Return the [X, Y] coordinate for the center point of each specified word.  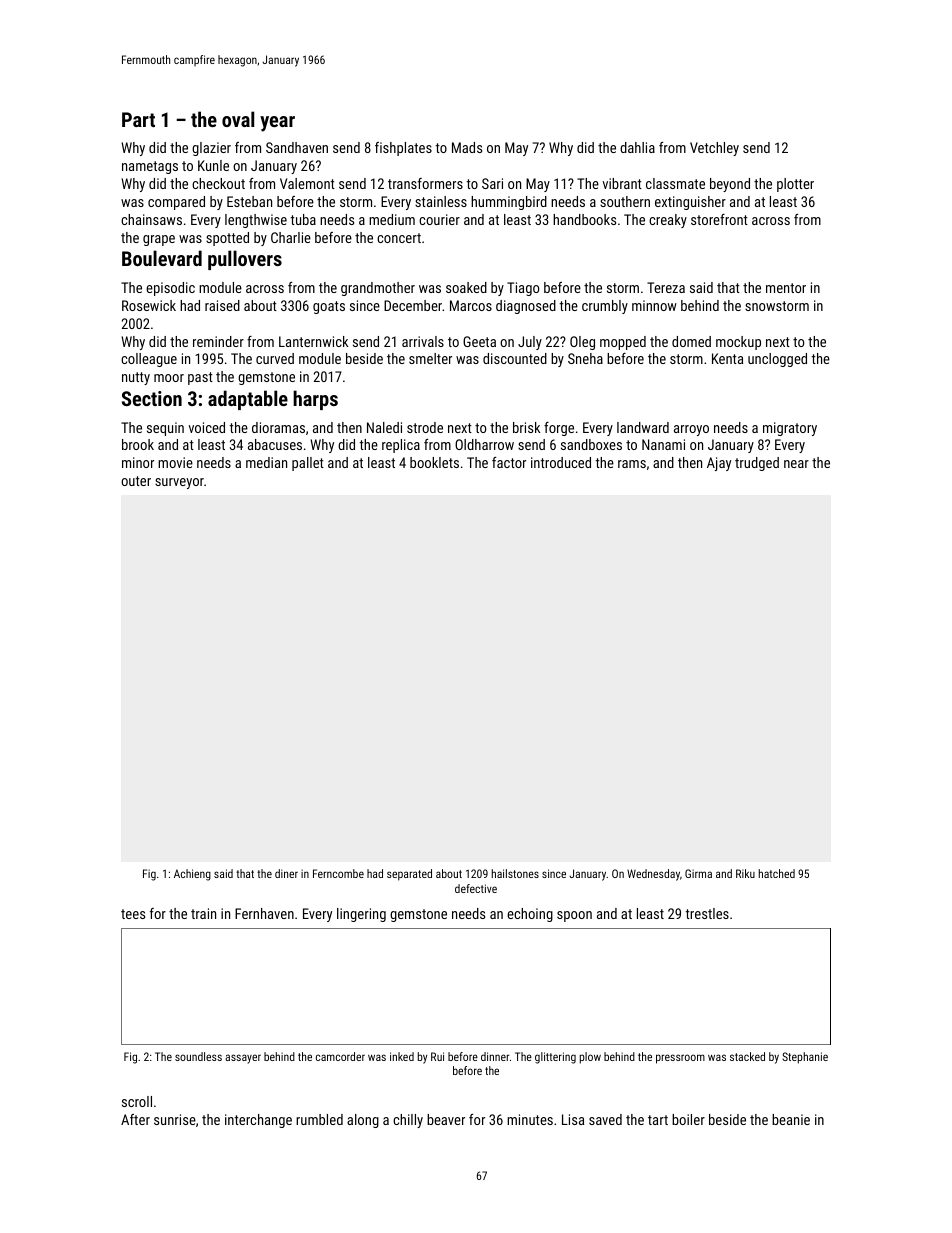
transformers [425, 183]
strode [425, 427]
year [277, 124]
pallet [308, 464]
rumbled [319, 1119]
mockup [738, 343]
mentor [786, 288]
